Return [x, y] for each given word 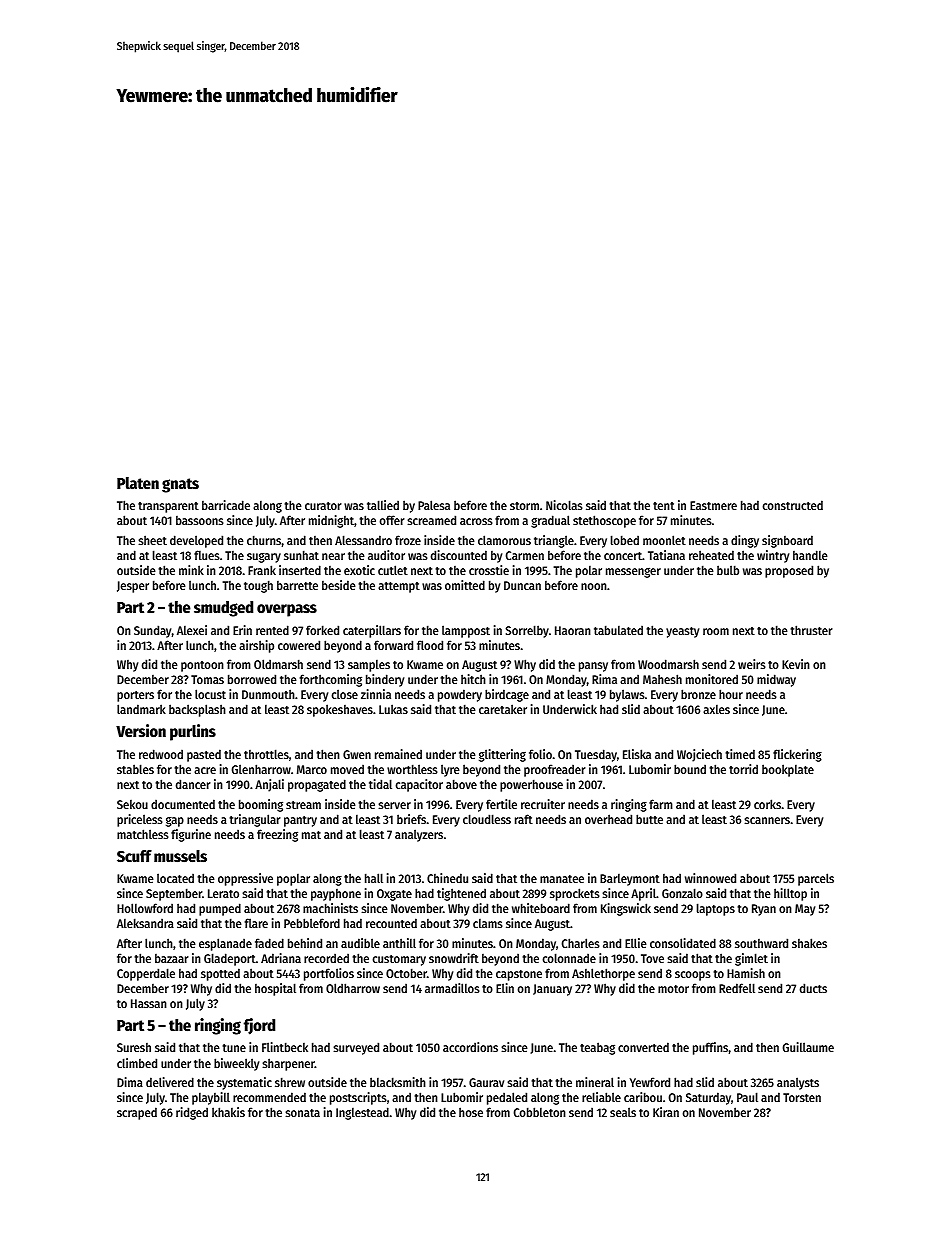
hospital [275, 989]
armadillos [452, 988]
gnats [180, 485]
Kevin [796, 664]
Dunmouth [268, 694]
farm [661, 804]
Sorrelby [527, 631]
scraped [137, 1113]
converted [643, 1047]
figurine [191, 835]
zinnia [376, 694]
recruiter [543, 804]
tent [664, 506]
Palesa [434, 505]
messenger [633, 572]
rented [272, 630]
